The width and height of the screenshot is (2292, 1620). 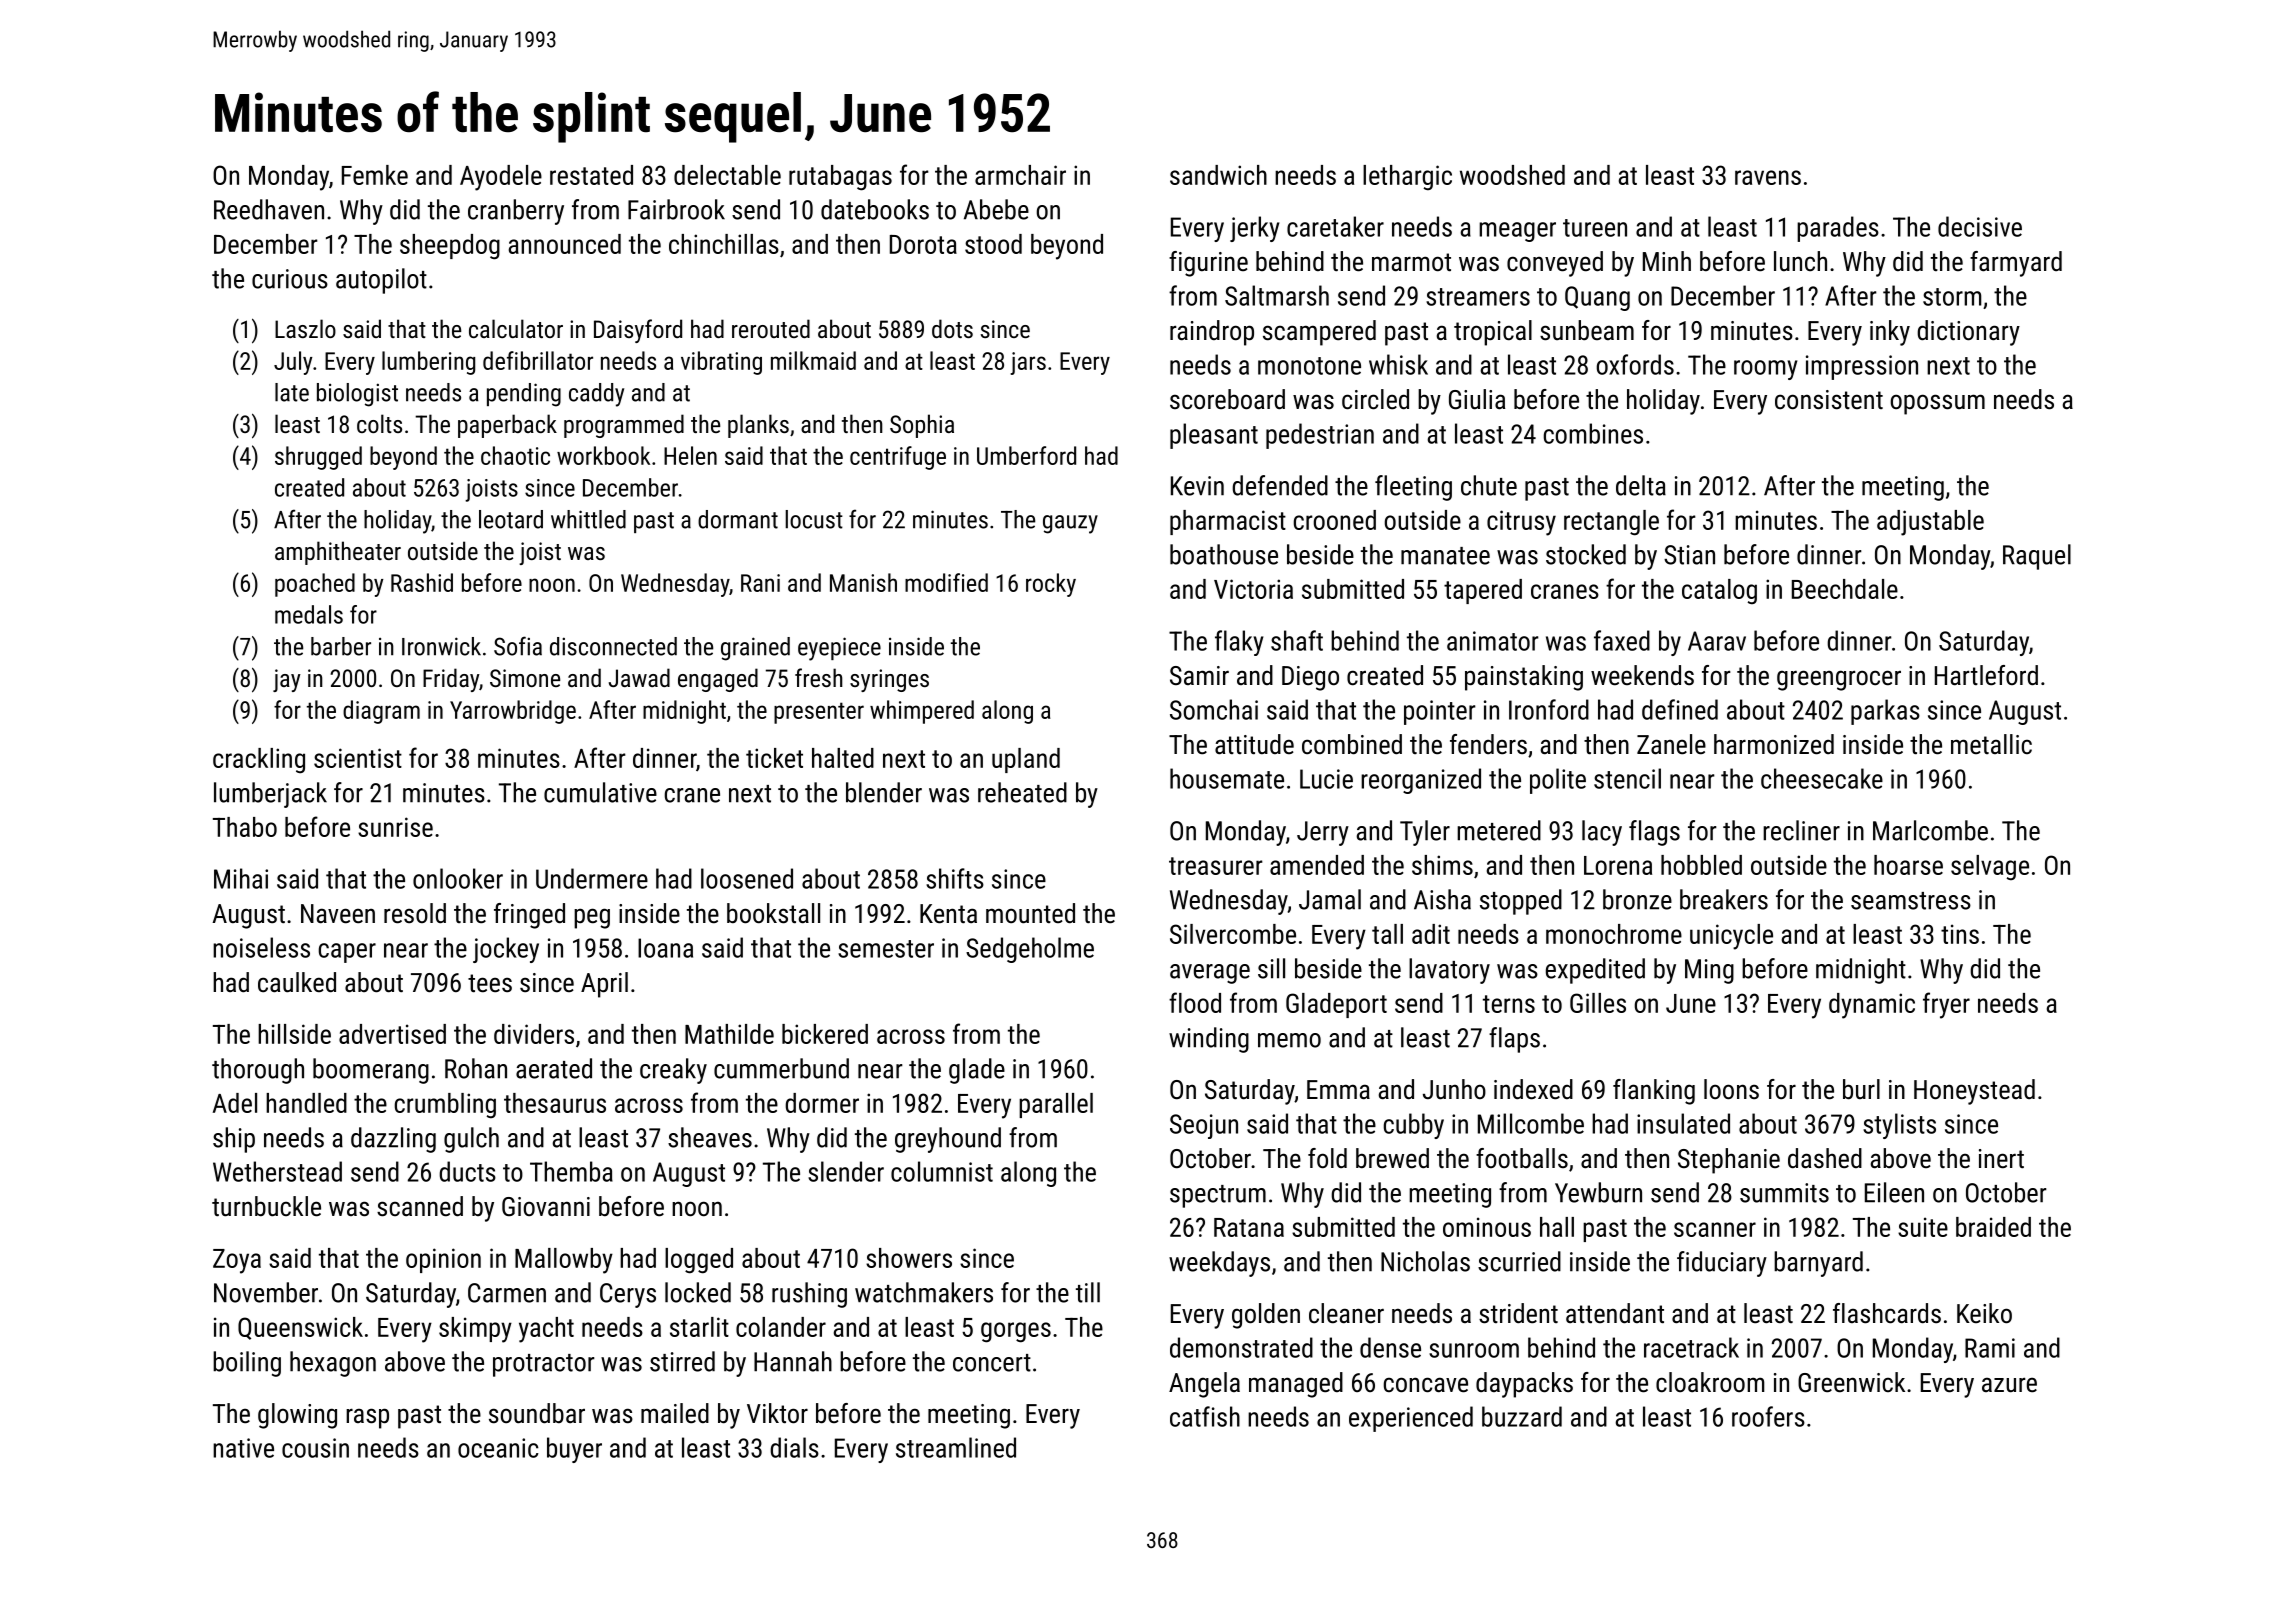 I want to click on caper, so click(x=347, y=953).
